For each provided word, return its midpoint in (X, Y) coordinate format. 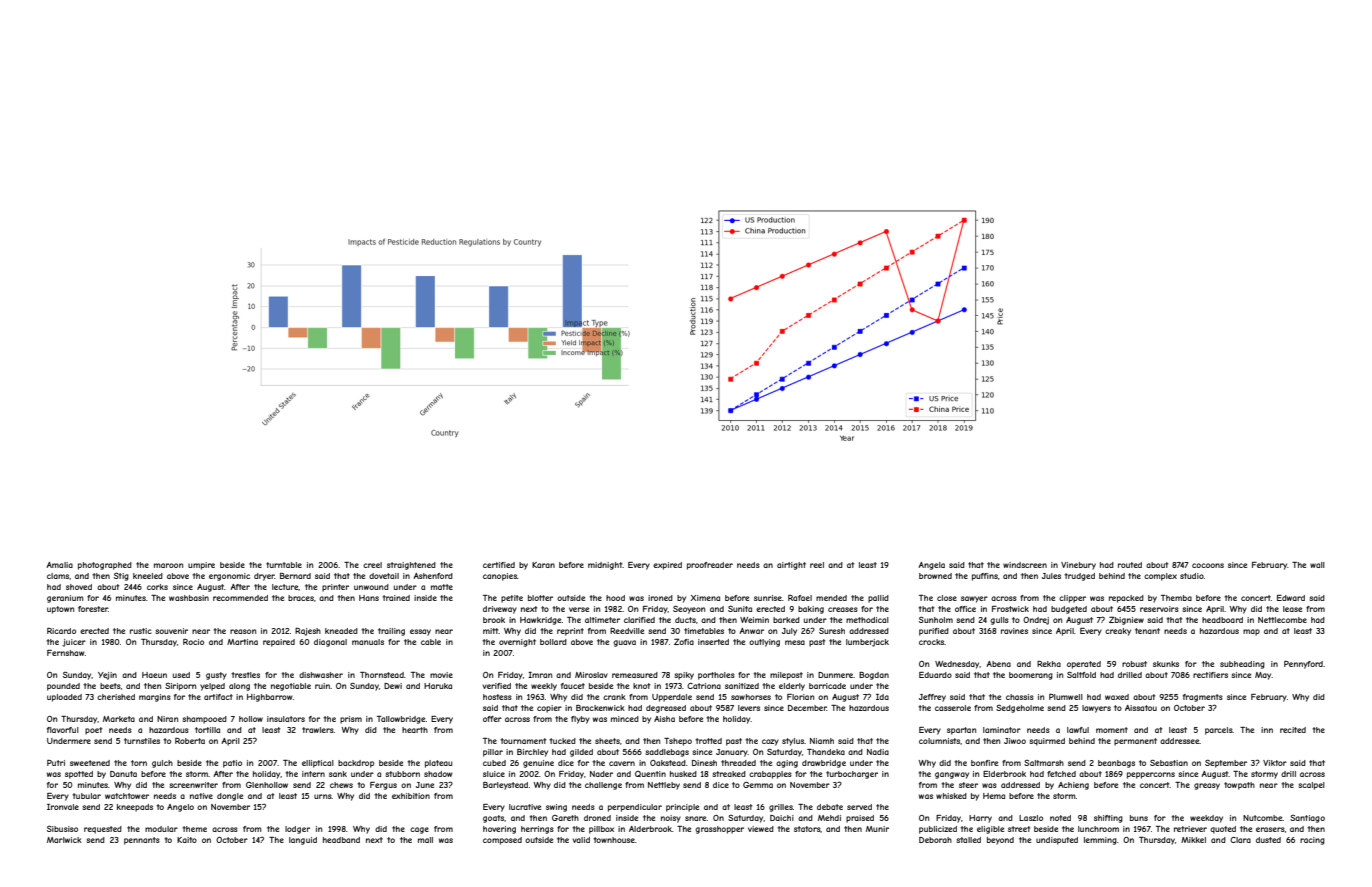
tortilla (207, 730)
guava (624, 643)
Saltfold (1081, 675)
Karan (543, 565)
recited (1293, 730)
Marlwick (64, 840)
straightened (411, 566)
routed (1130, 565)
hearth (415, 730)
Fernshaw (66, 653)
